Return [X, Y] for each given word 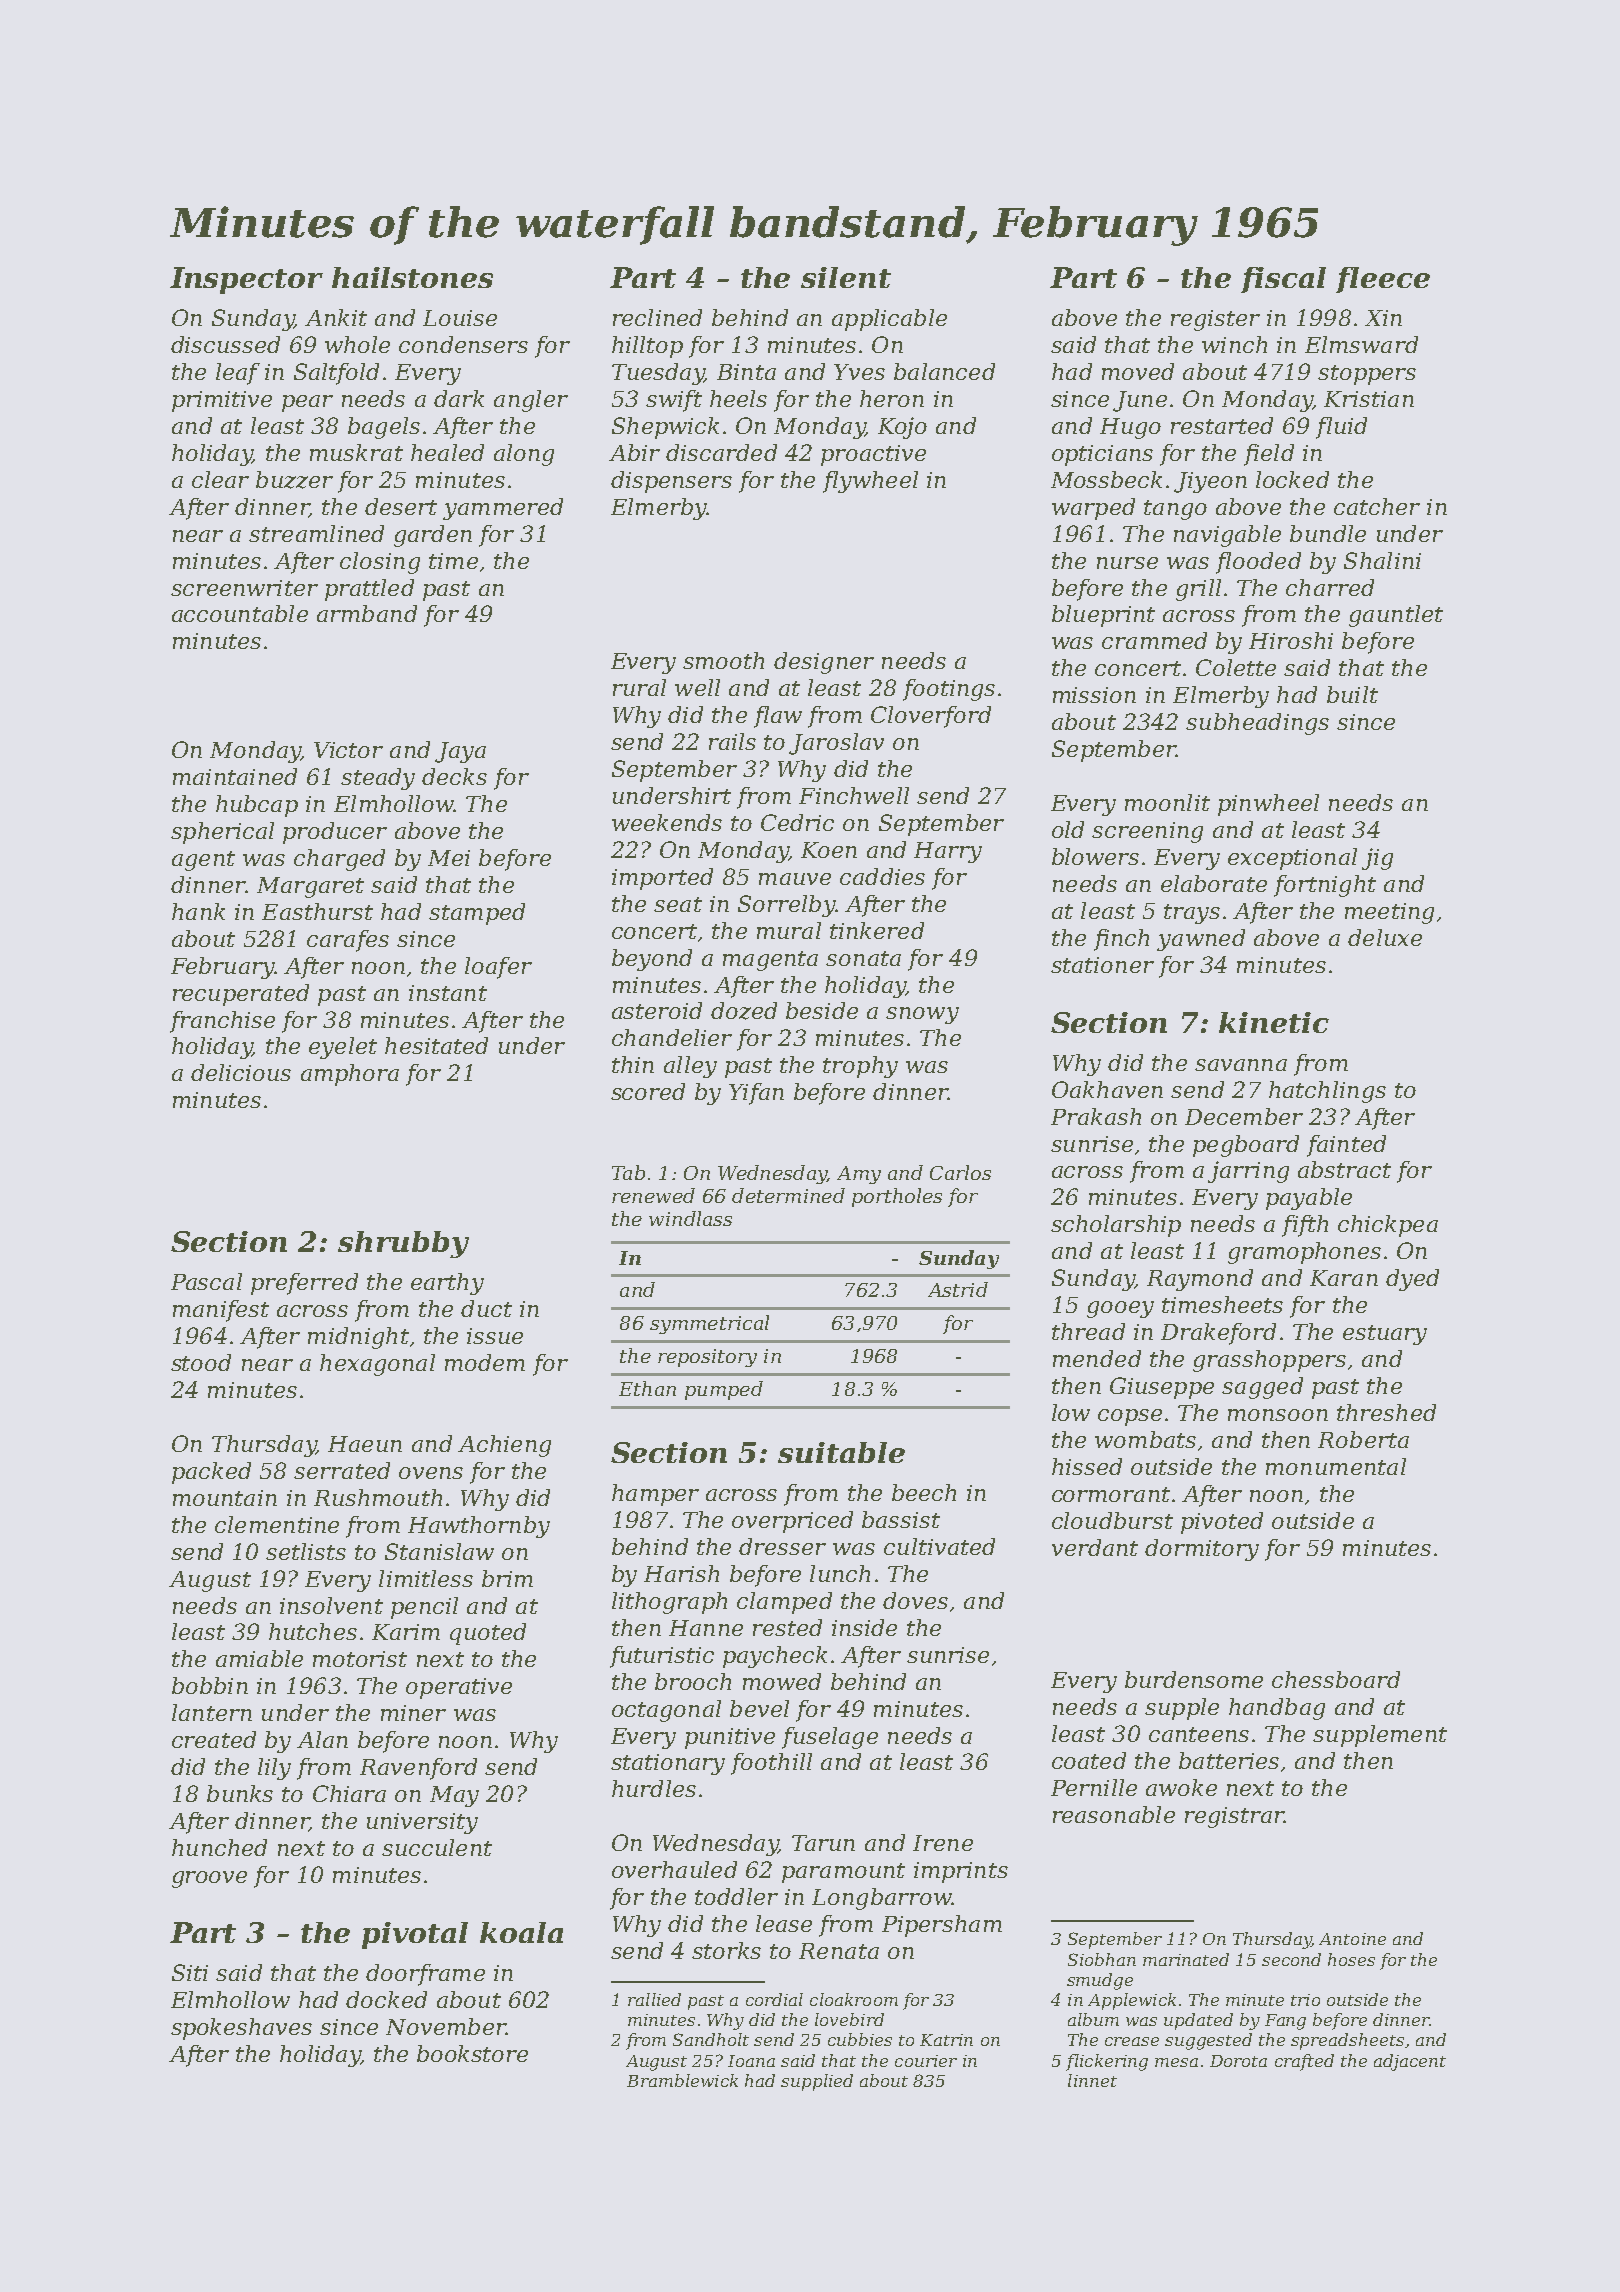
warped [1093, 509]
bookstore [472, 2053]
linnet [1092, 2080]
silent [846, 277]
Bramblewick [682, 2080]
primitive [222, 401]
